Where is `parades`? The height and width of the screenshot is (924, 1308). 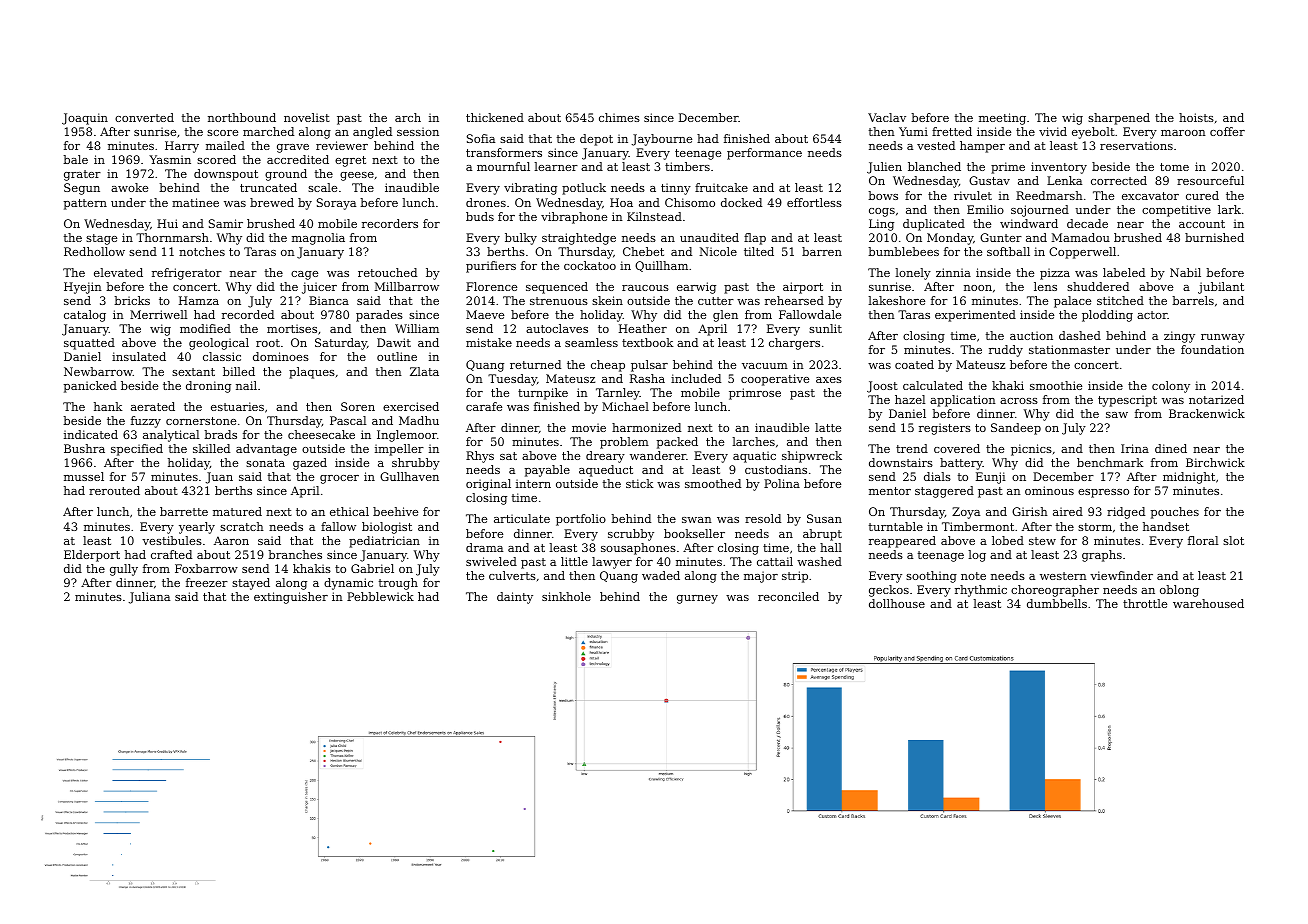
parades is located at coordinates (379, 316).
